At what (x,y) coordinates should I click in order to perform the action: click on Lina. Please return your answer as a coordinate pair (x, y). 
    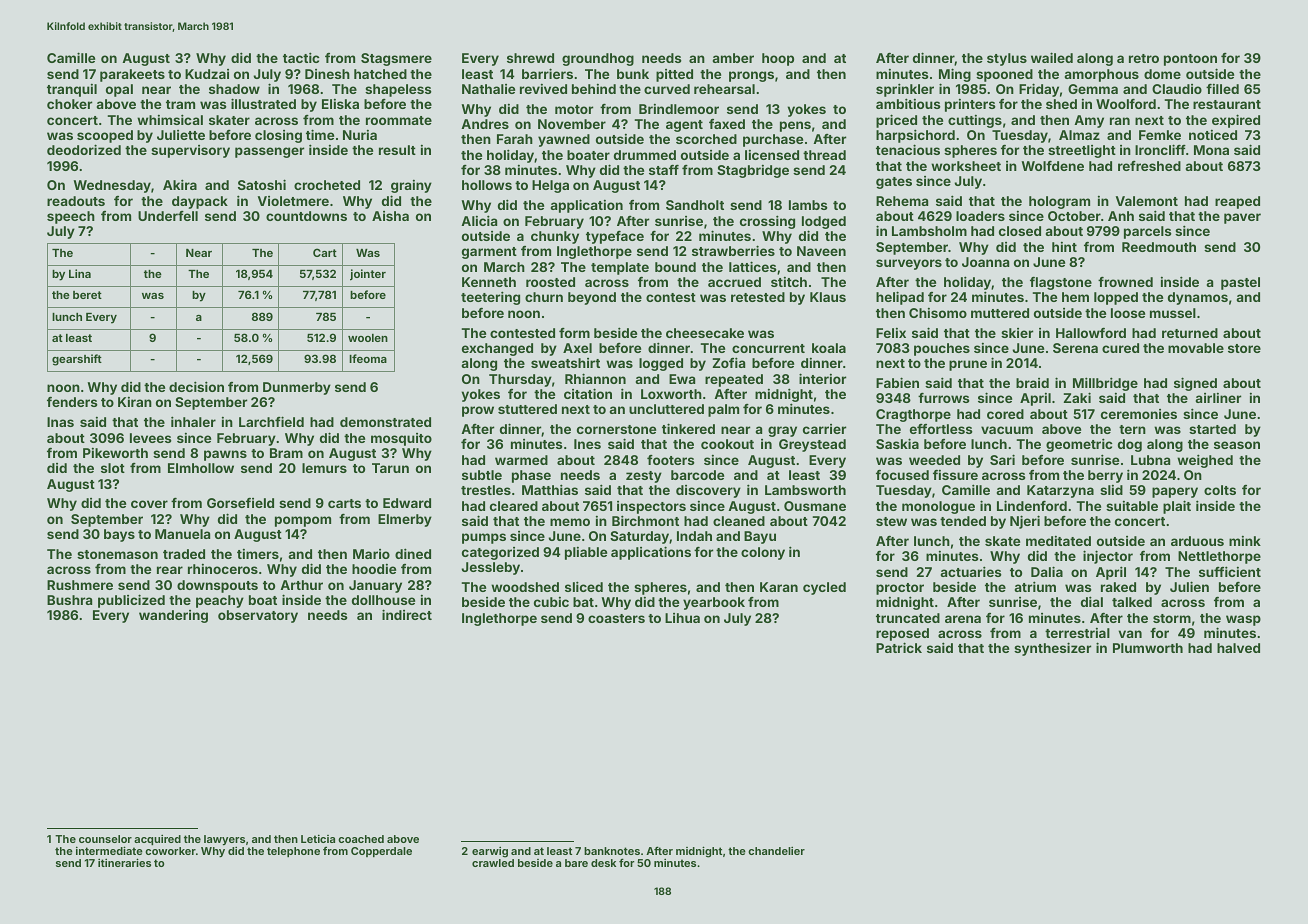
    Looking at the image, I should click on (80, 273).
